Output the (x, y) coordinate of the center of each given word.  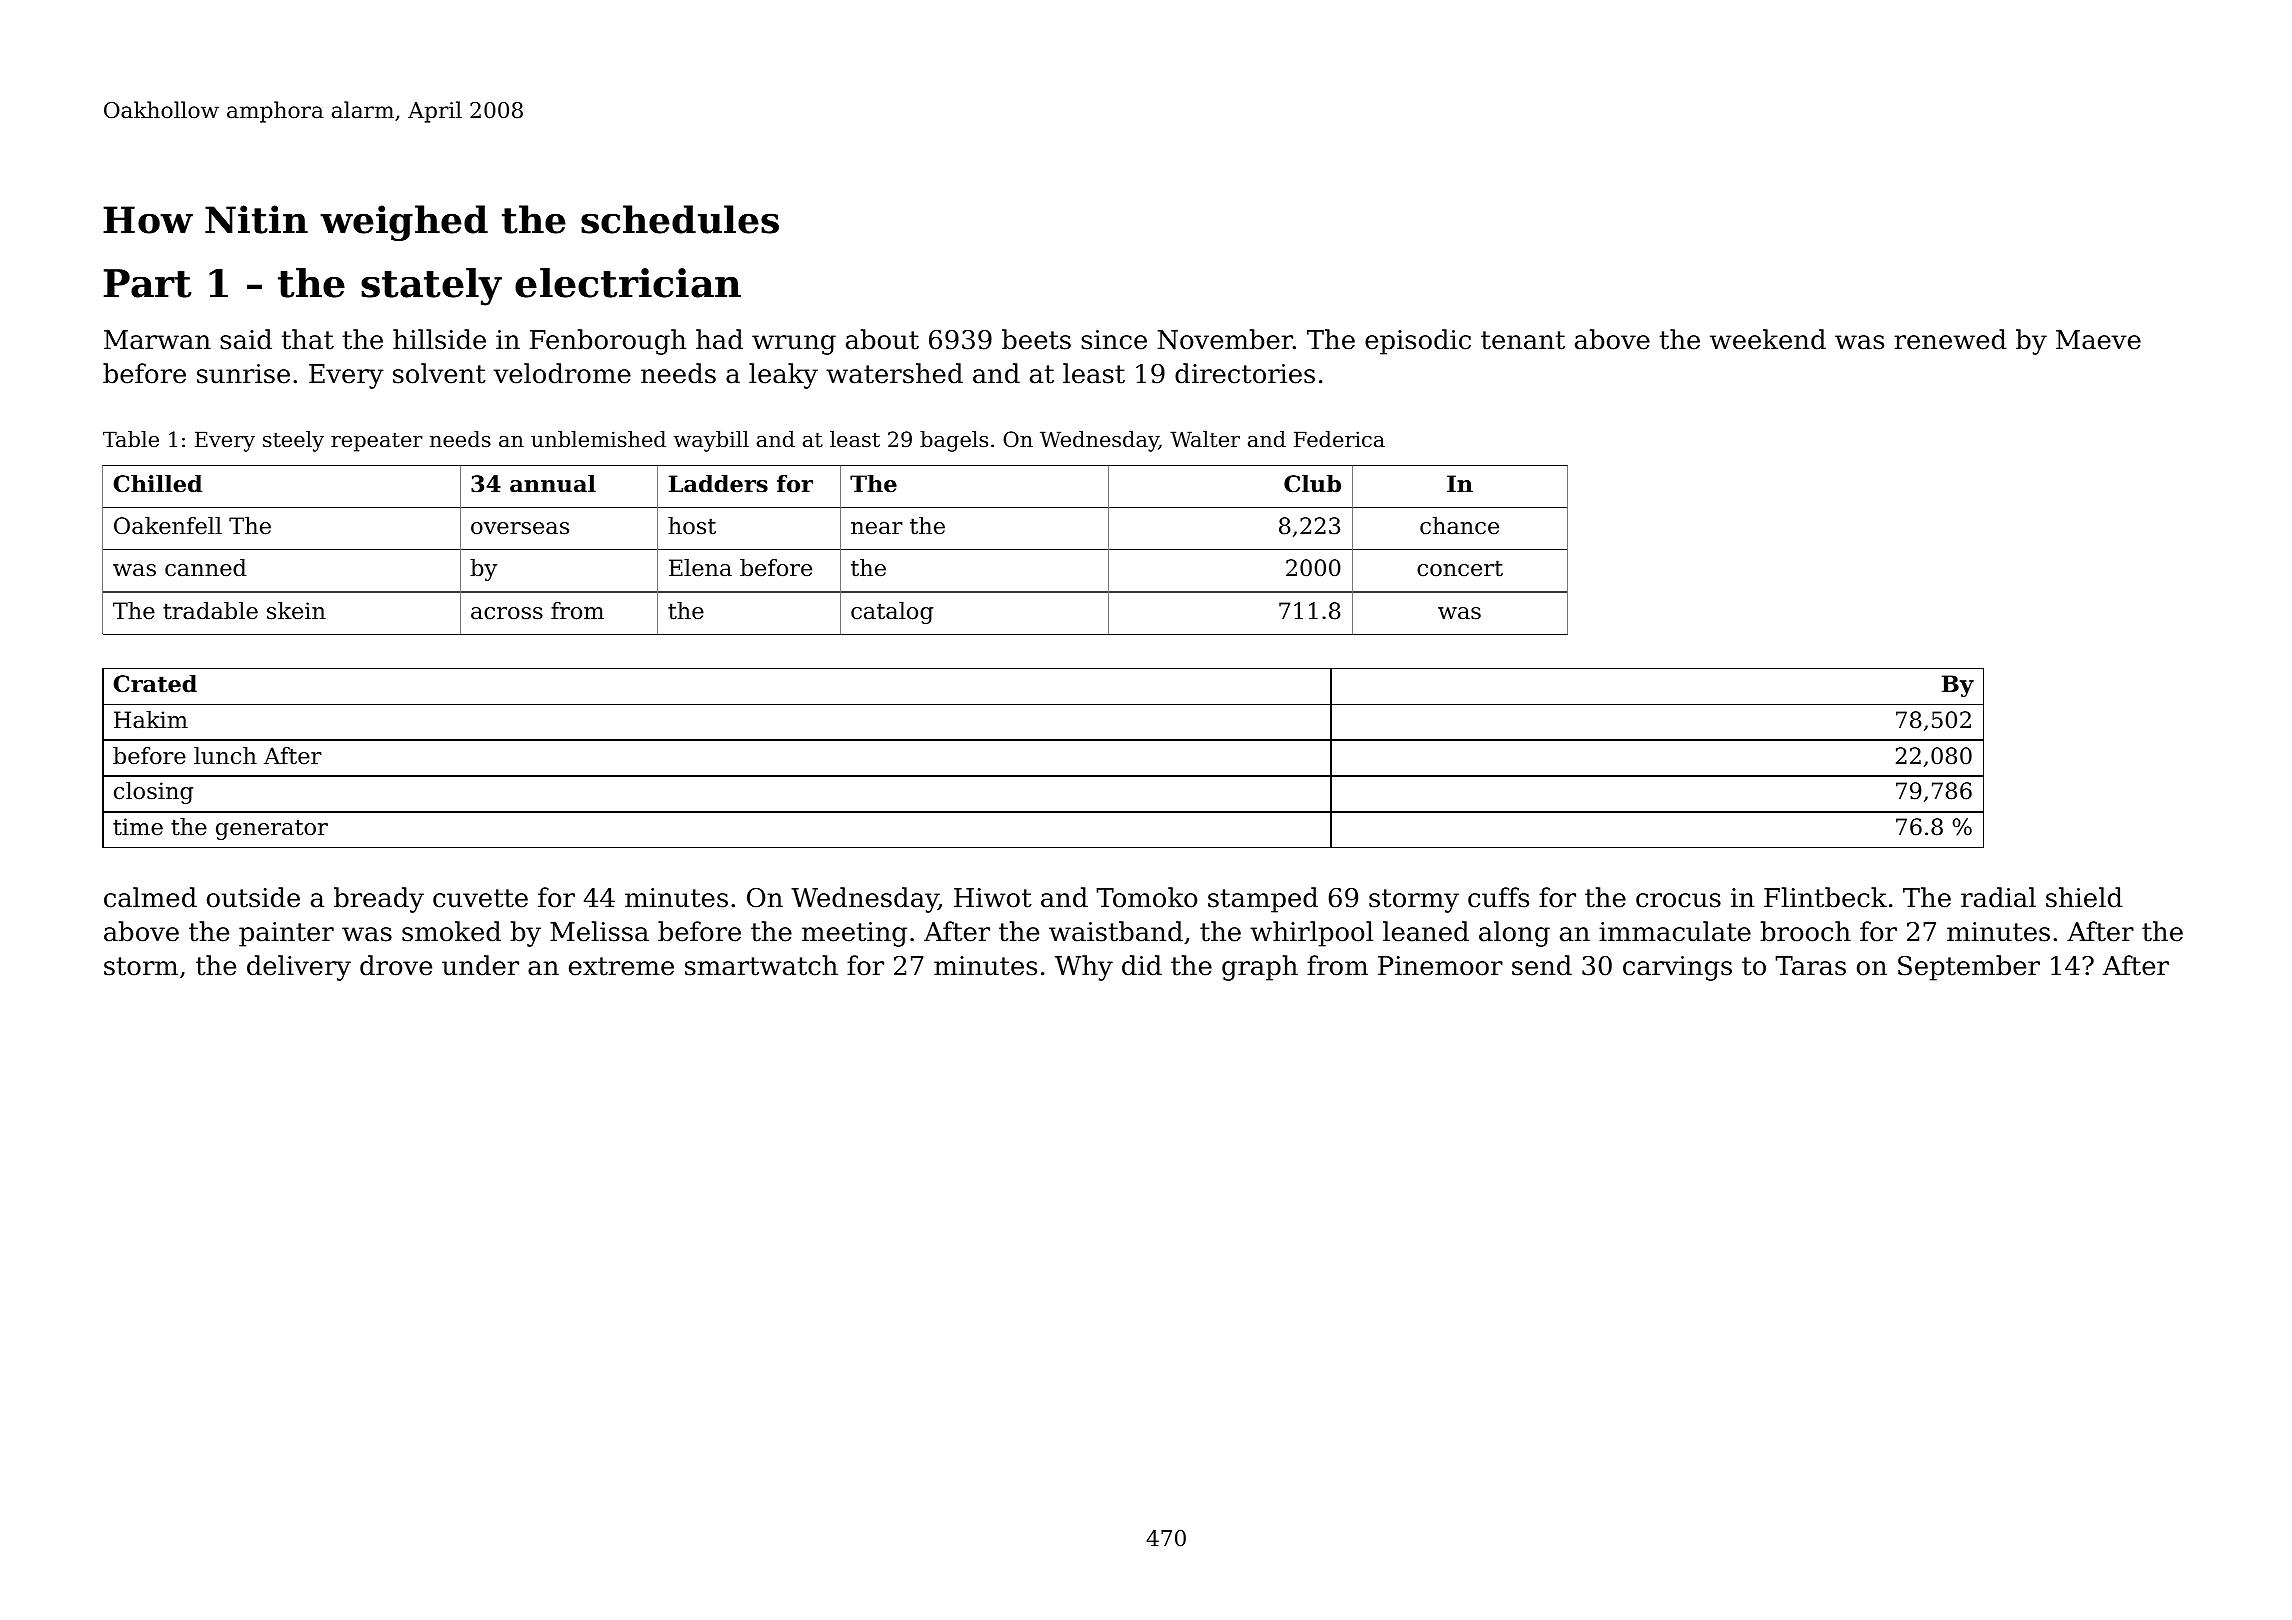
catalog (892, 613)
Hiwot (993, 898)
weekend (1768, 339)
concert (1460, 568)
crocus (1678, 900)
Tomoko (1146, 897)
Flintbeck (1825, 897)
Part (148, 283)
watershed (894, 373)
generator (272, 829)
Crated (155, 684)
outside (253, 897)
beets (1036, 339)
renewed (1950, 339)
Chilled (157, 484)
